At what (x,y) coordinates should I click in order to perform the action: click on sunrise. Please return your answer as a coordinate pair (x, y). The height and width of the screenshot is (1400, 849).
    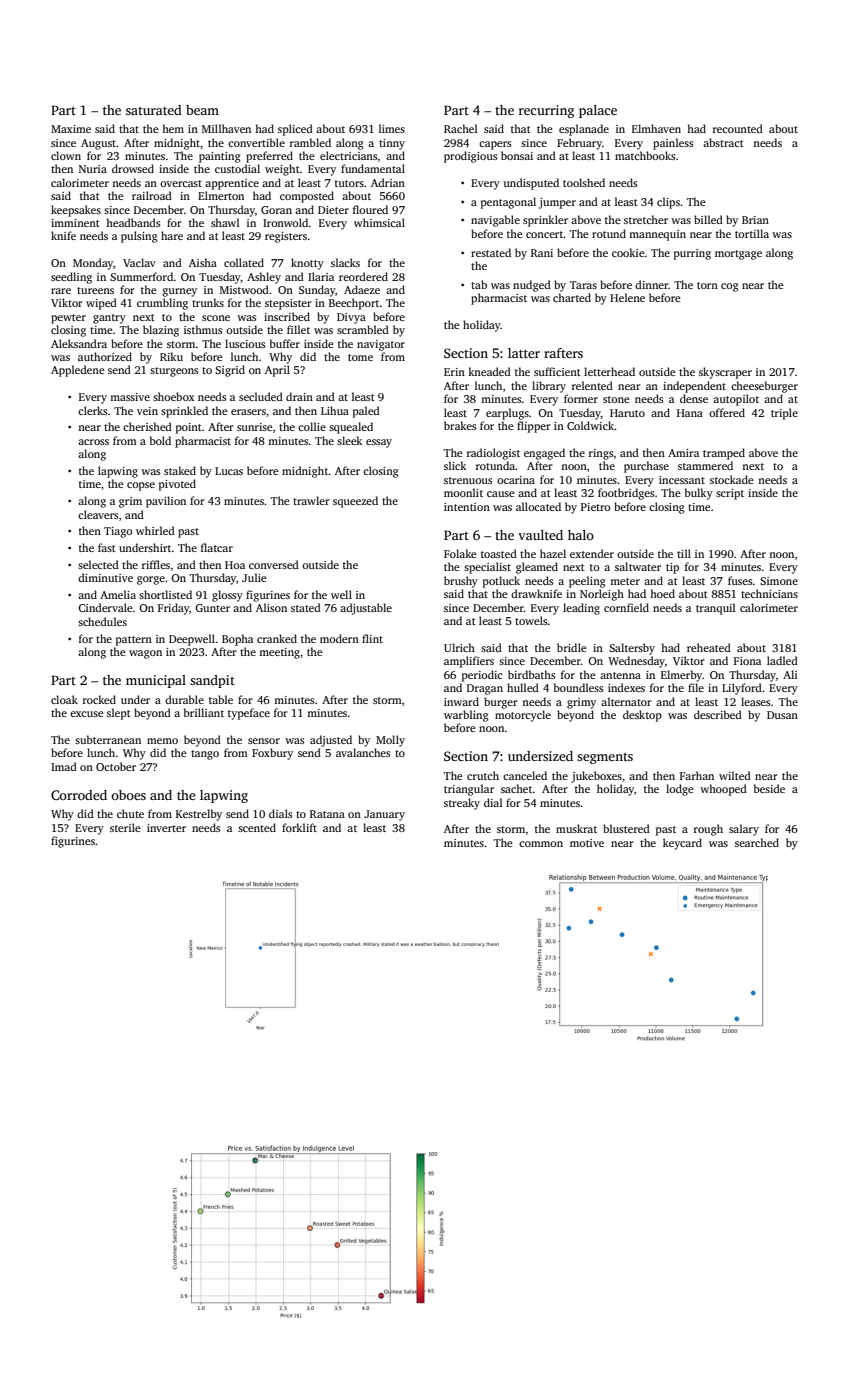
    Looking at the image, I should click on (255, 427).
